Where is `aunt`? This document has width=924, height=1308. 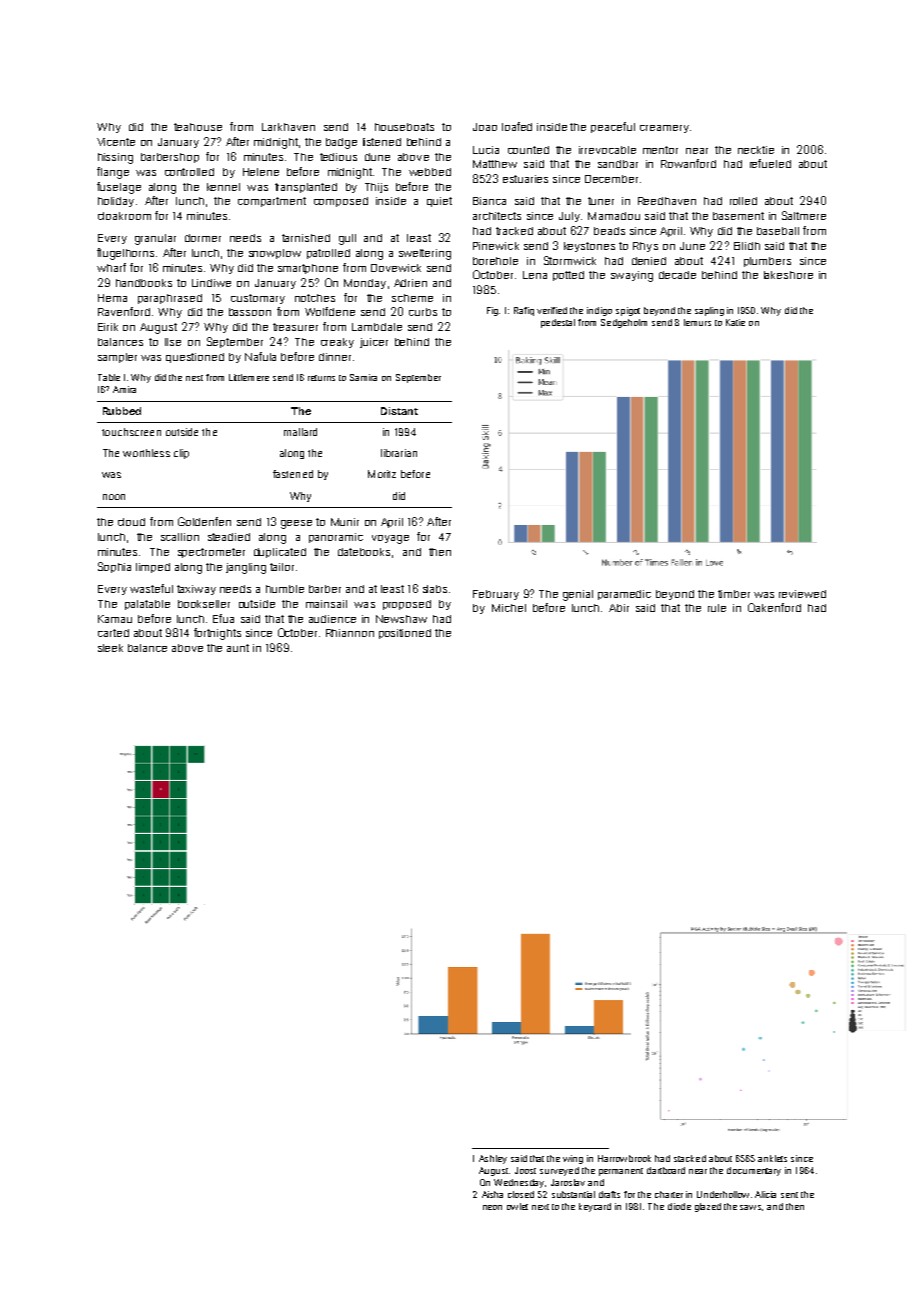 aunt is located at coordinates (238, 648).
